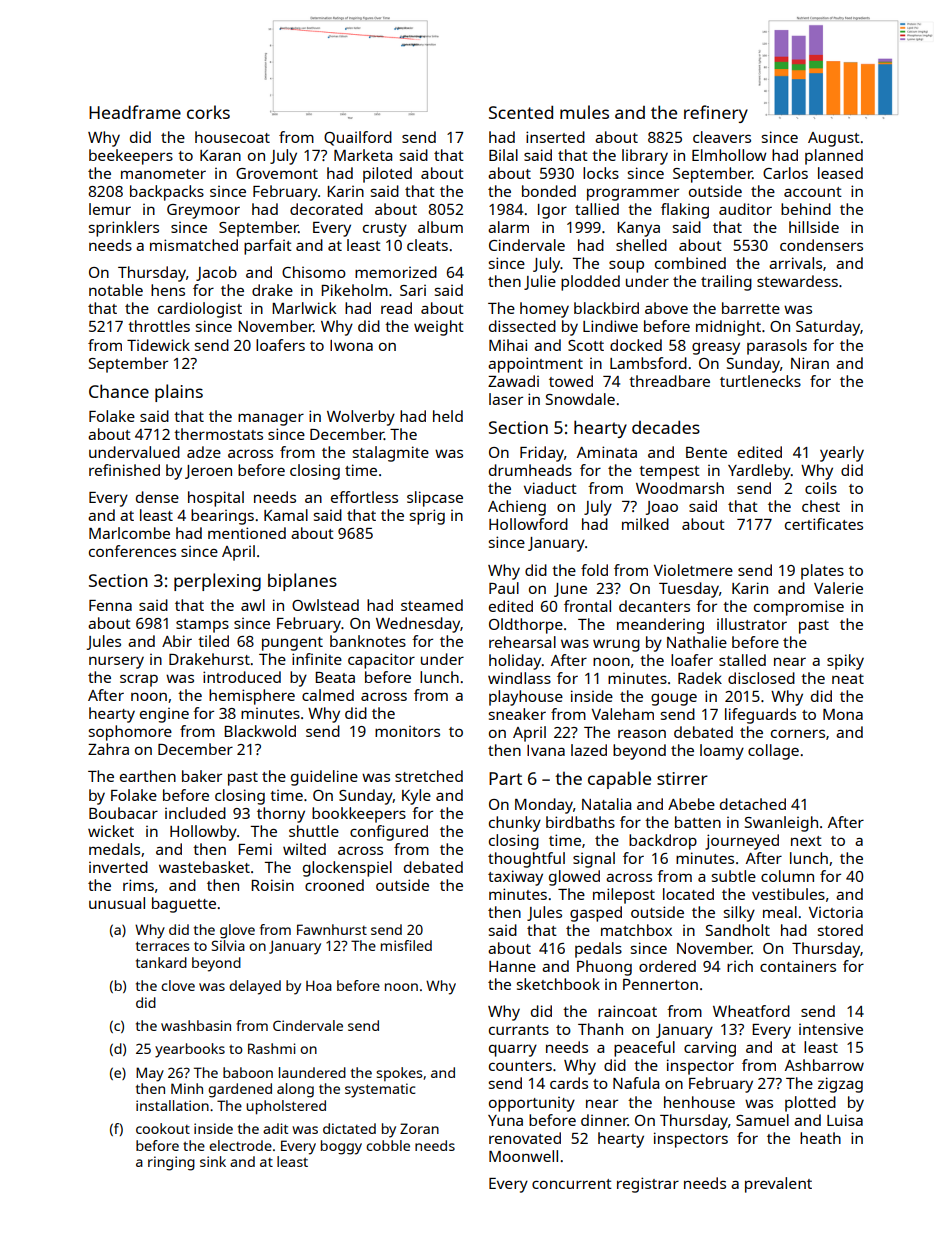  Describe the element at coordinates (521, 112) in the screenshot. I see `Scented` at that location.
